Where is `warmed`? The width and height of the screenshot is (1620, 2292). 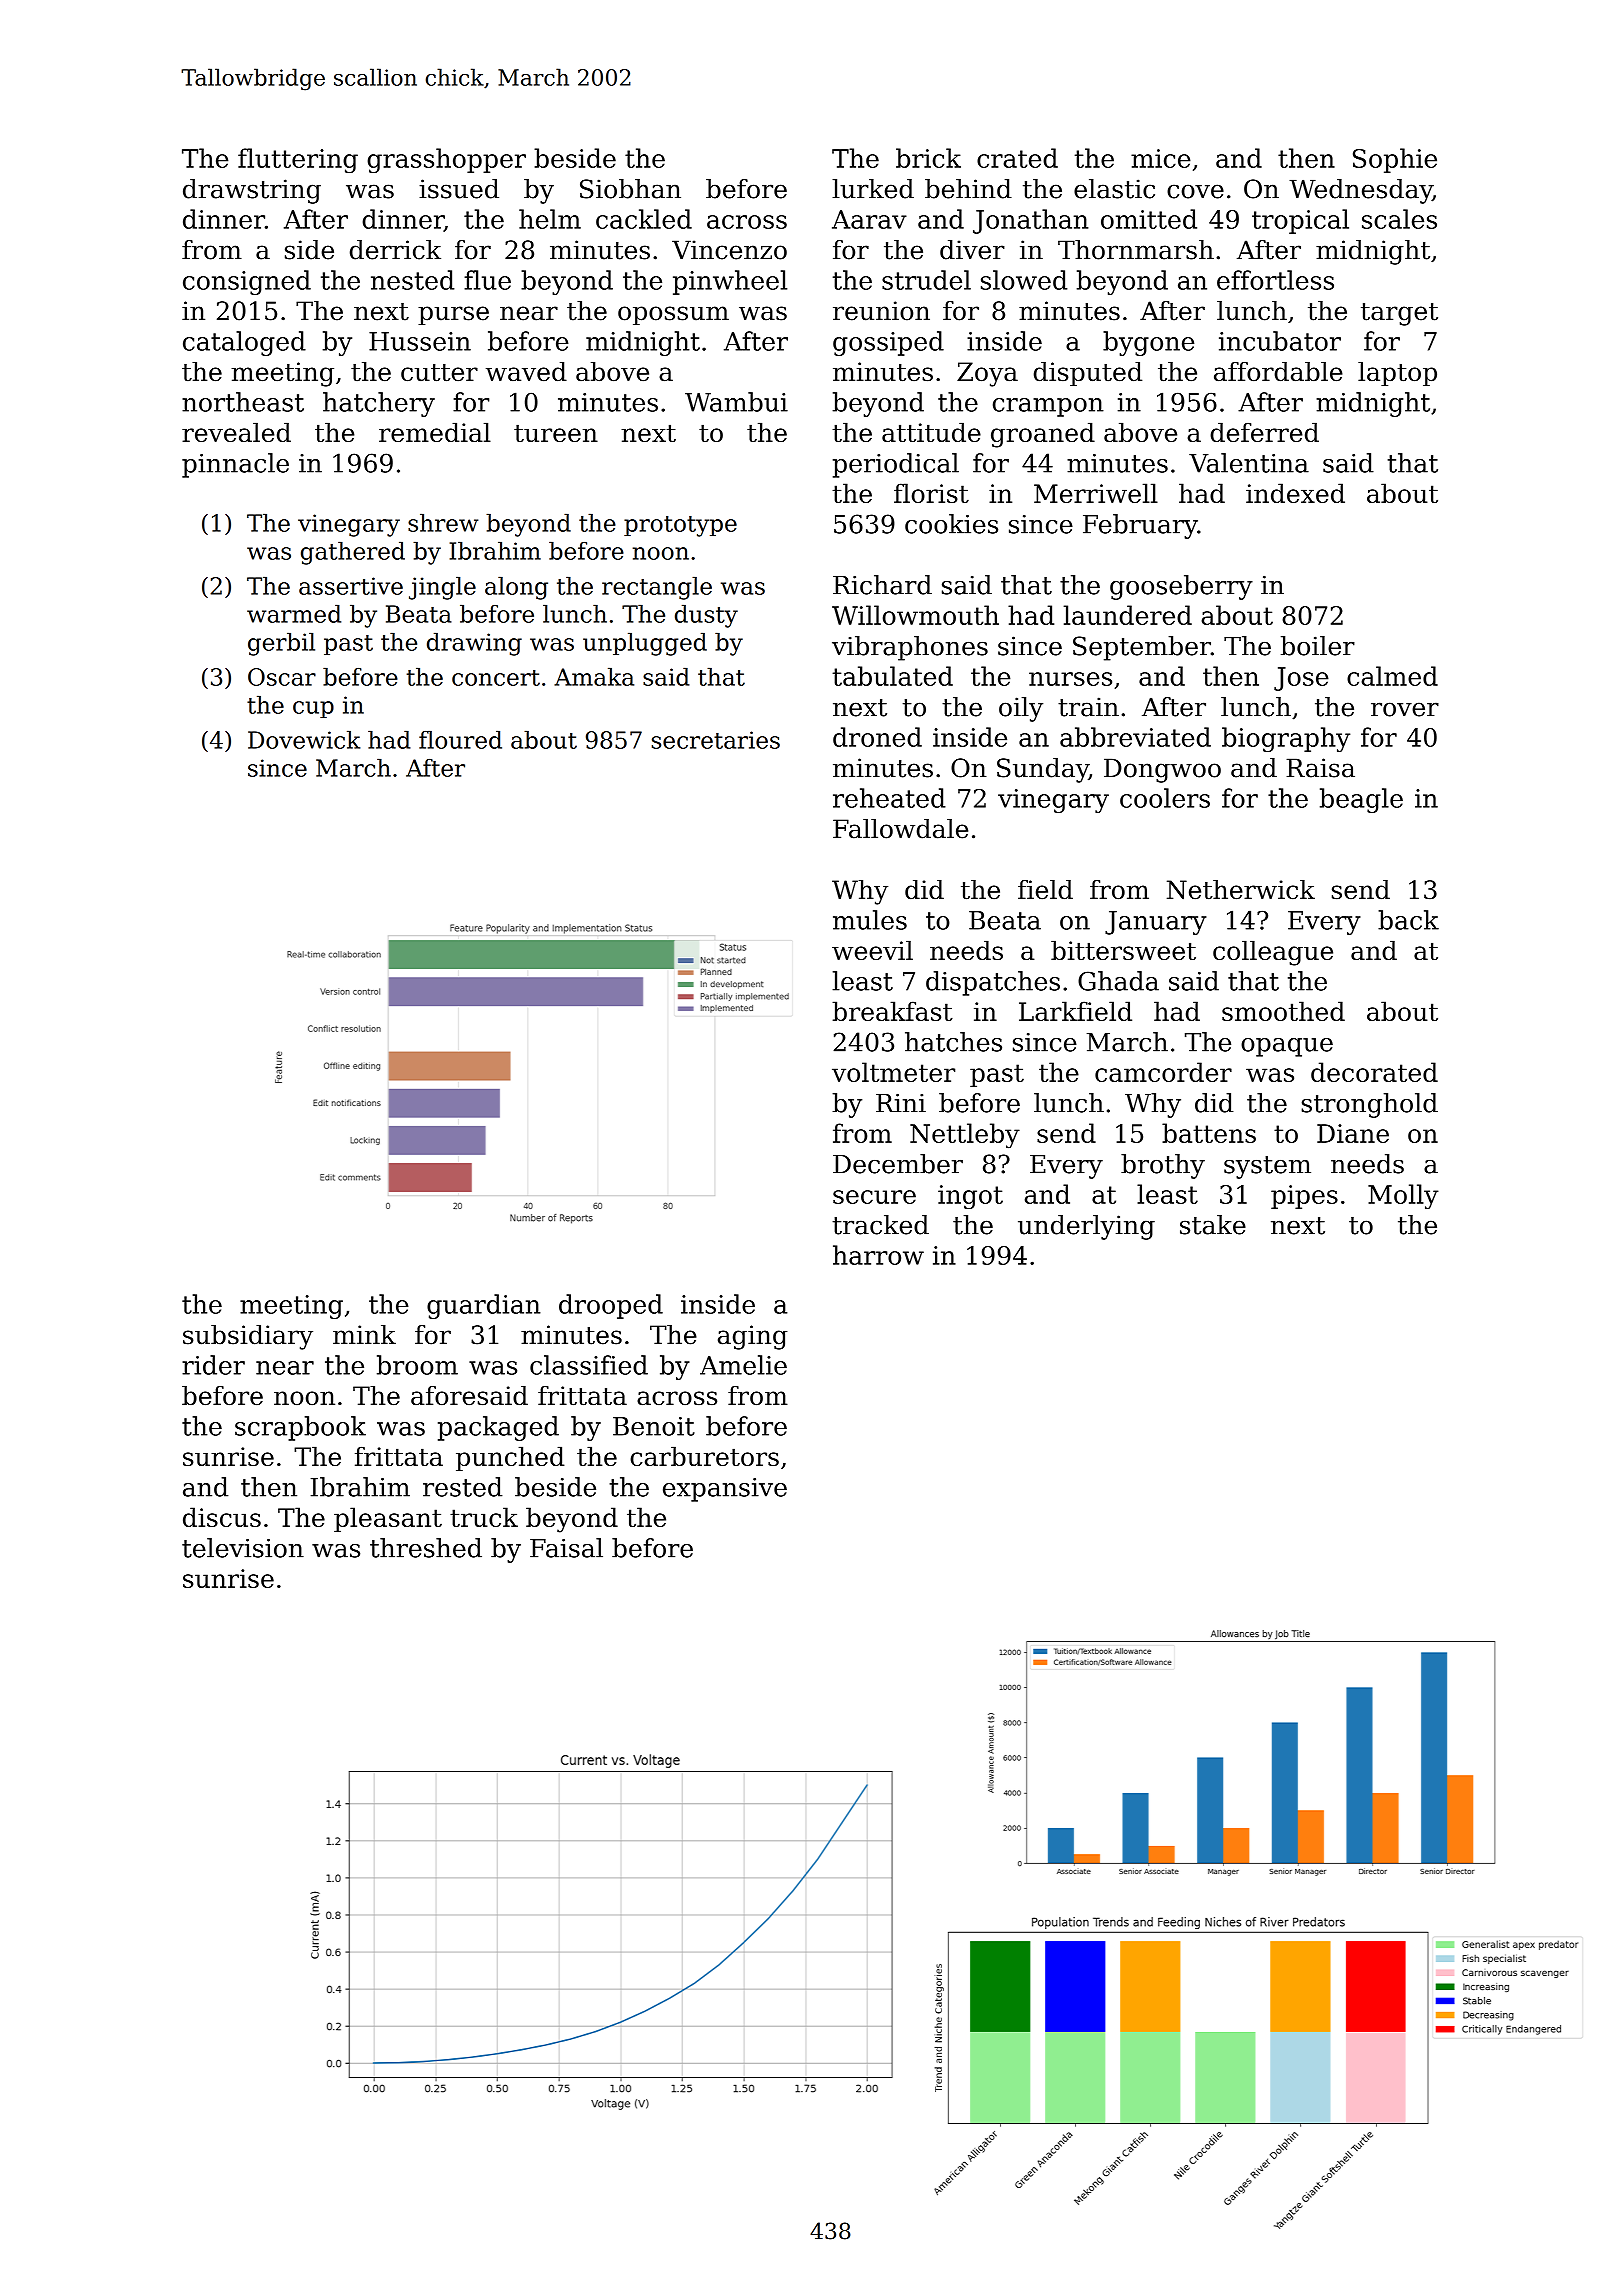
warmed is located at coordinates (294, 613).
